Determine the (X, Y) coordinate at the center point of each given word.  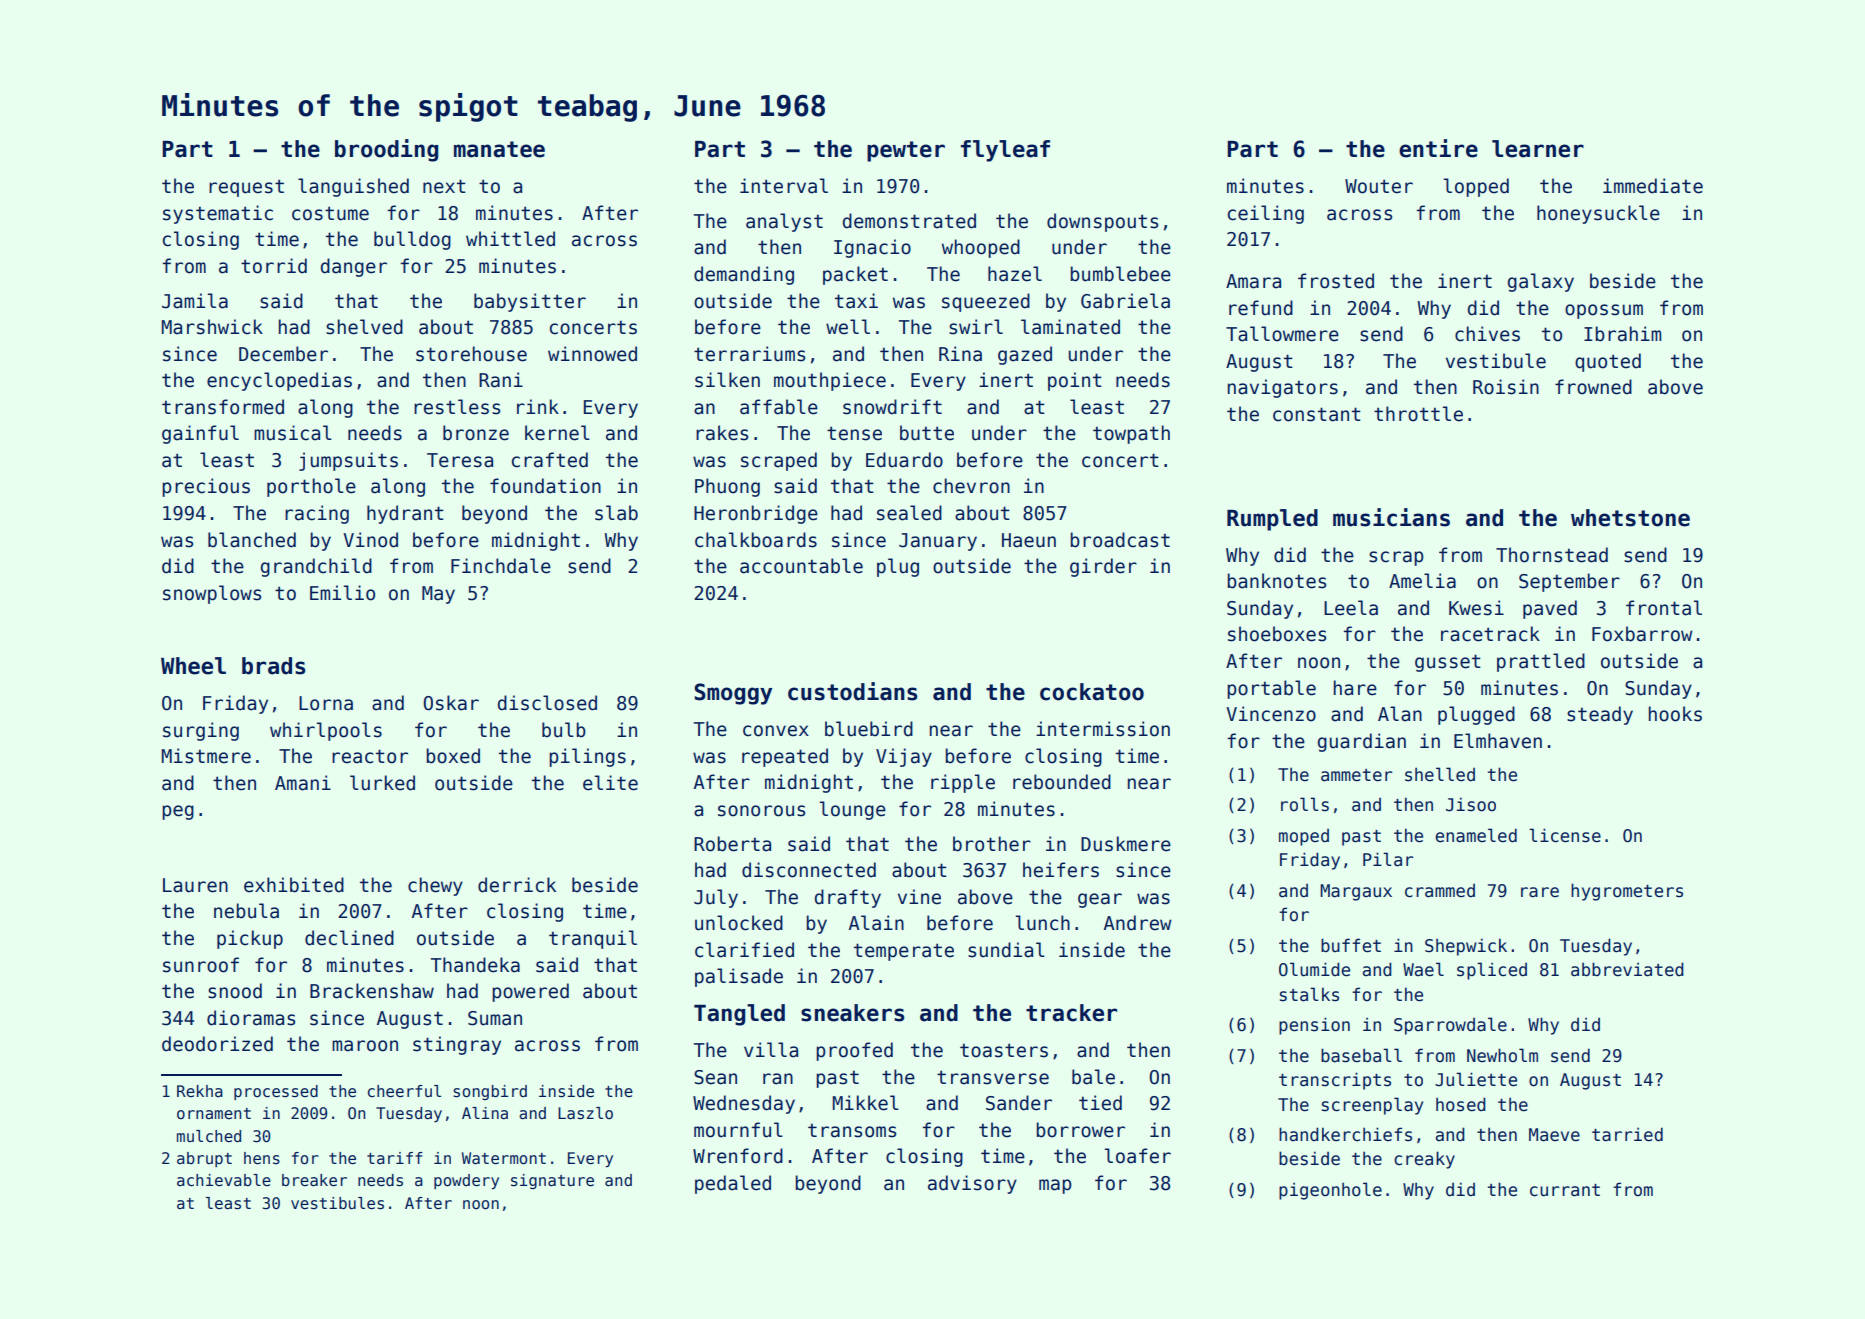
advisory (972, 1184)
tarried (1627, 1134)
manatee (499, 149)
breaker (314, 1180)
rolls (1305, 804)
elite (610, 783)
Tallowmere (1282, 334)
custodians (853, 691)
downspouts (1102, 222)
